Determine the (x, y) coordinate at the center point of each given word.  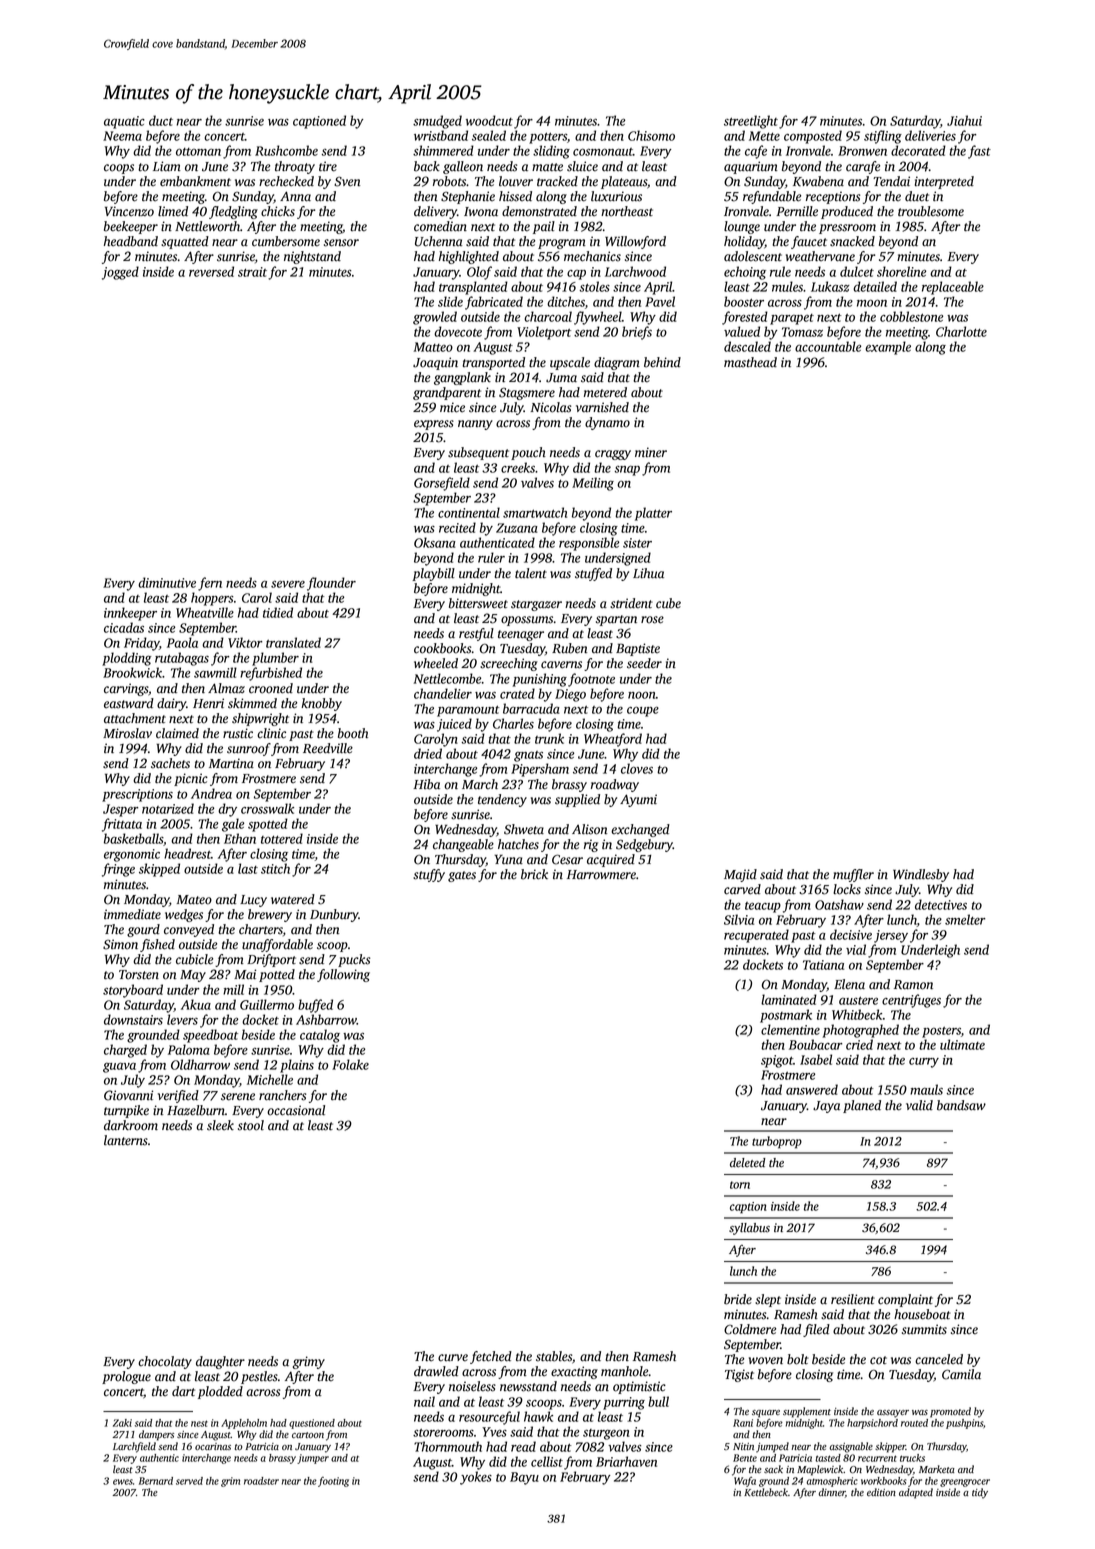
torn (740, 1185)
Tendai (891, 181)
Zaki (122, 1423)
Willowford (635, 242)
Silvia (739, 919)
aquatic (124, 122)
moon (872, 303)
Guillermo (267, 1004)
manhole (624, 1371)
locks (847, 889)
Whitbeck (857, 1014)
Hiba (426, 784)
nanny (475, 425)
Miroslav (127, 733)
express (434, 425)
